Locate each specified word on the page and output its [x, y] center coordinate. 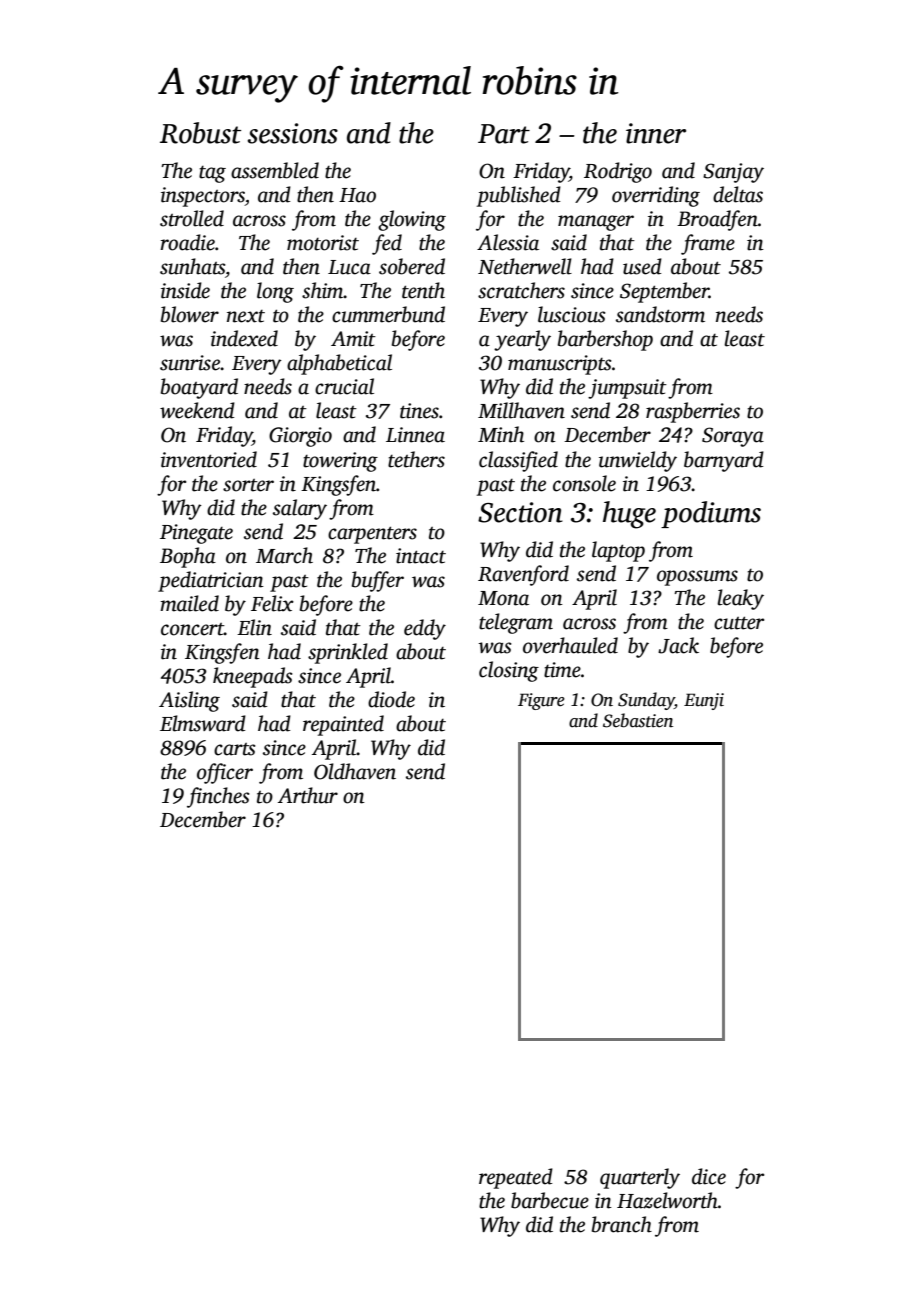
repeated [516, 1178]
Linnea [415, 435]
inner [656, 133]
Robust [200, 133]
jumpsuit [627, 389]
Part [504, 134]
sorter [248, 485]
